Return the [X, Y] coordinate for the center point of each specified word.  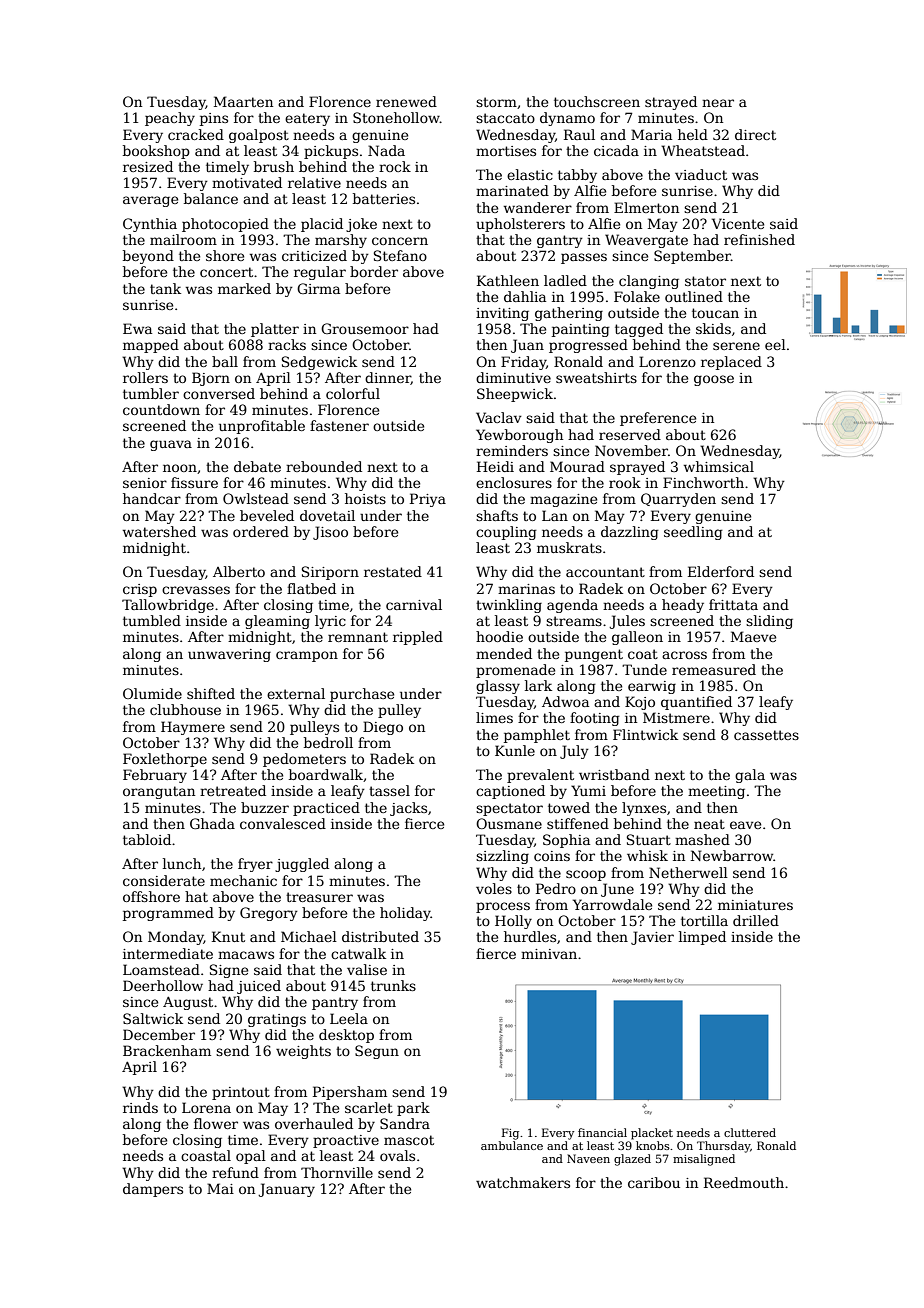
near [718, 103]
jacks [408, 809]
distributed [380, 936]
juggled [302, 865]
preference [658, 419]
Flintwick [645, 734]
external [296, 693]
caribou [654, 1182]
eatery [307, 119]
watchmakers [523, 1182]
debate [257, 466]
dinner [388, 378]
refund [235, 1172]
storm [496, 102]
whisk [647, 855]
